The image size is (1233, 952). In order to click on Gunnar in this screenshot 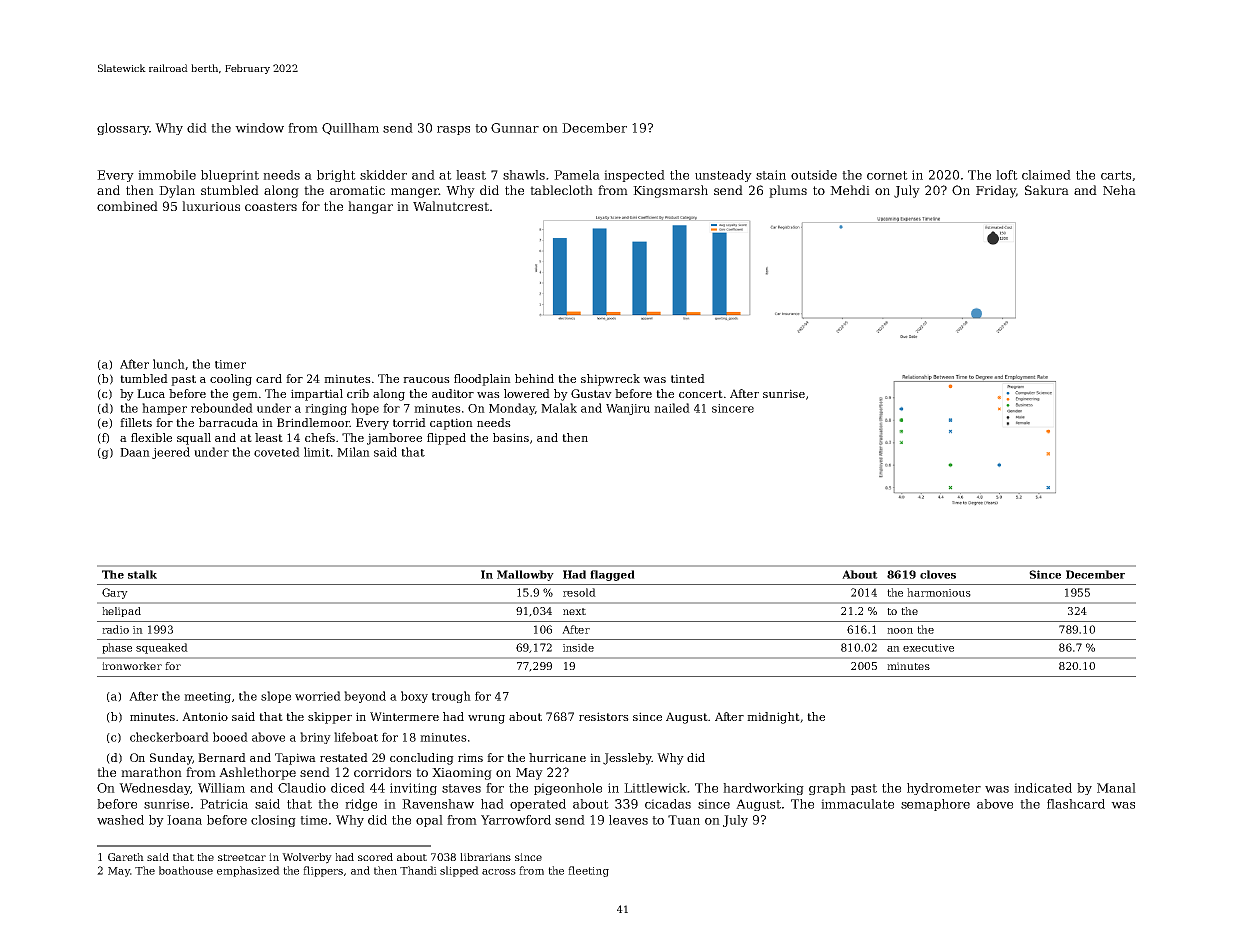, I will do `click(515, 128)`.
